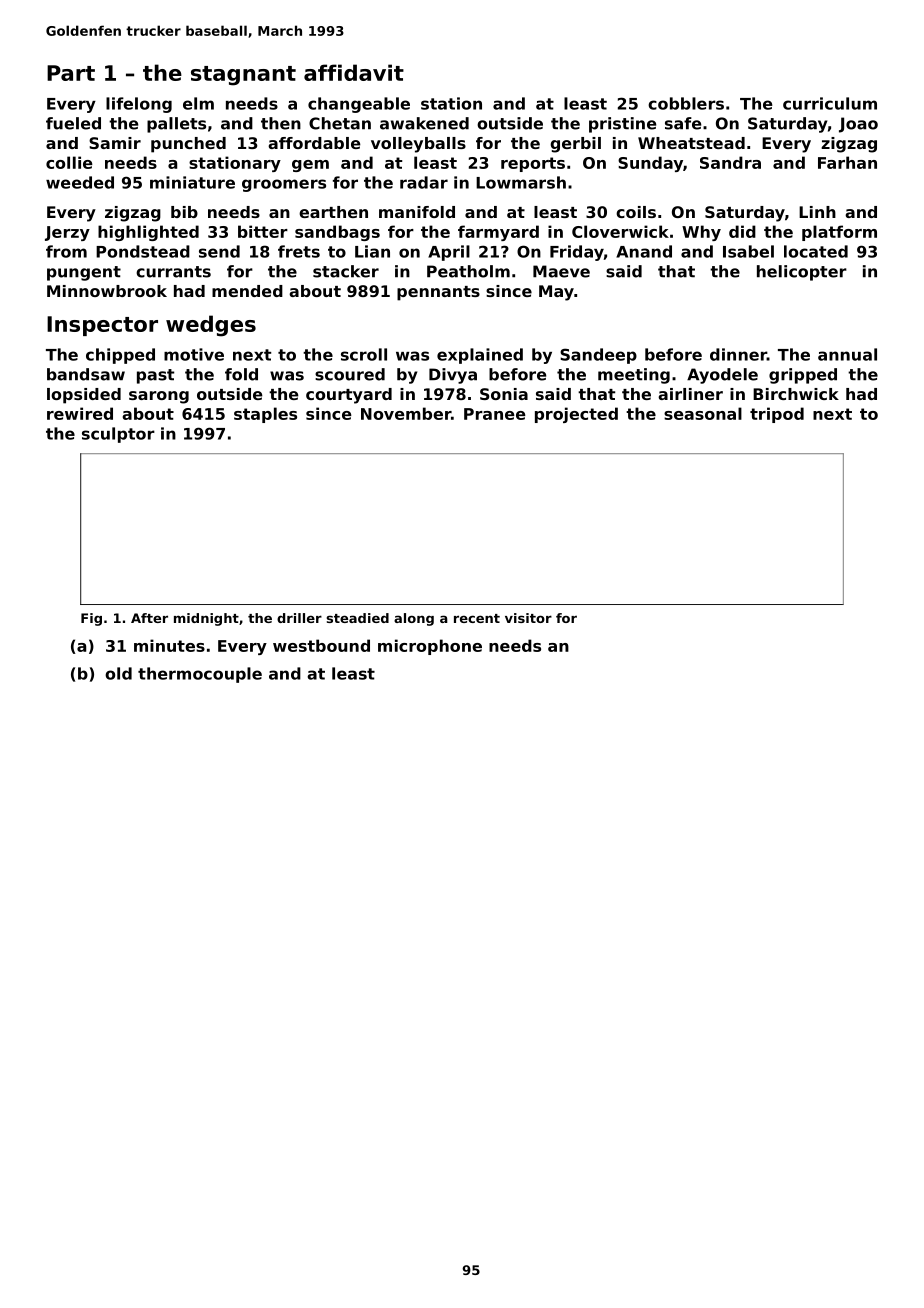 The width and height of the screenshot is (924, 1308). I want to click on microphone, so click(430, 647).
